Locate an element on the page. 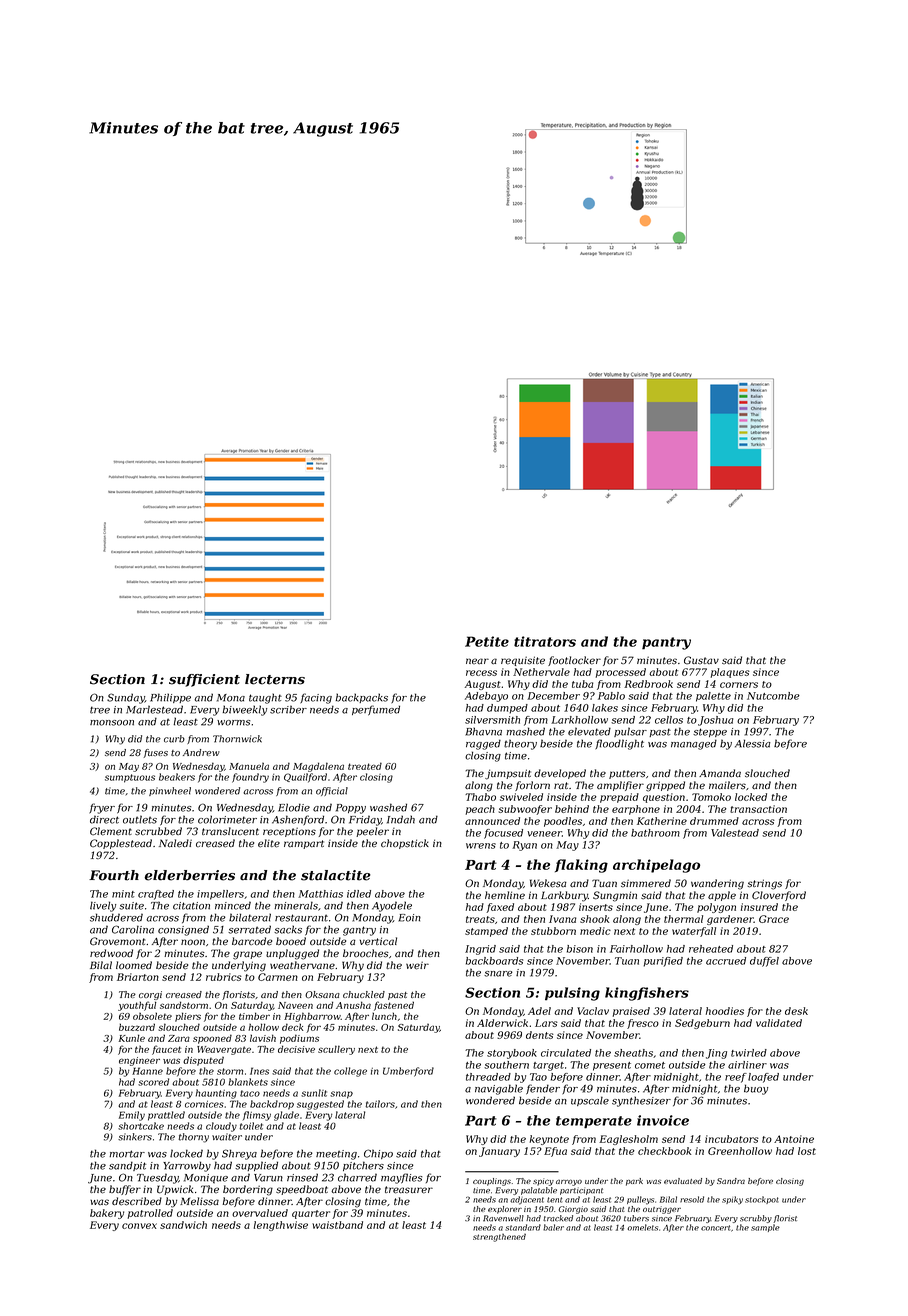 This page has height=1316, width=908. hoodies is located at coordinates (725, 1011).
